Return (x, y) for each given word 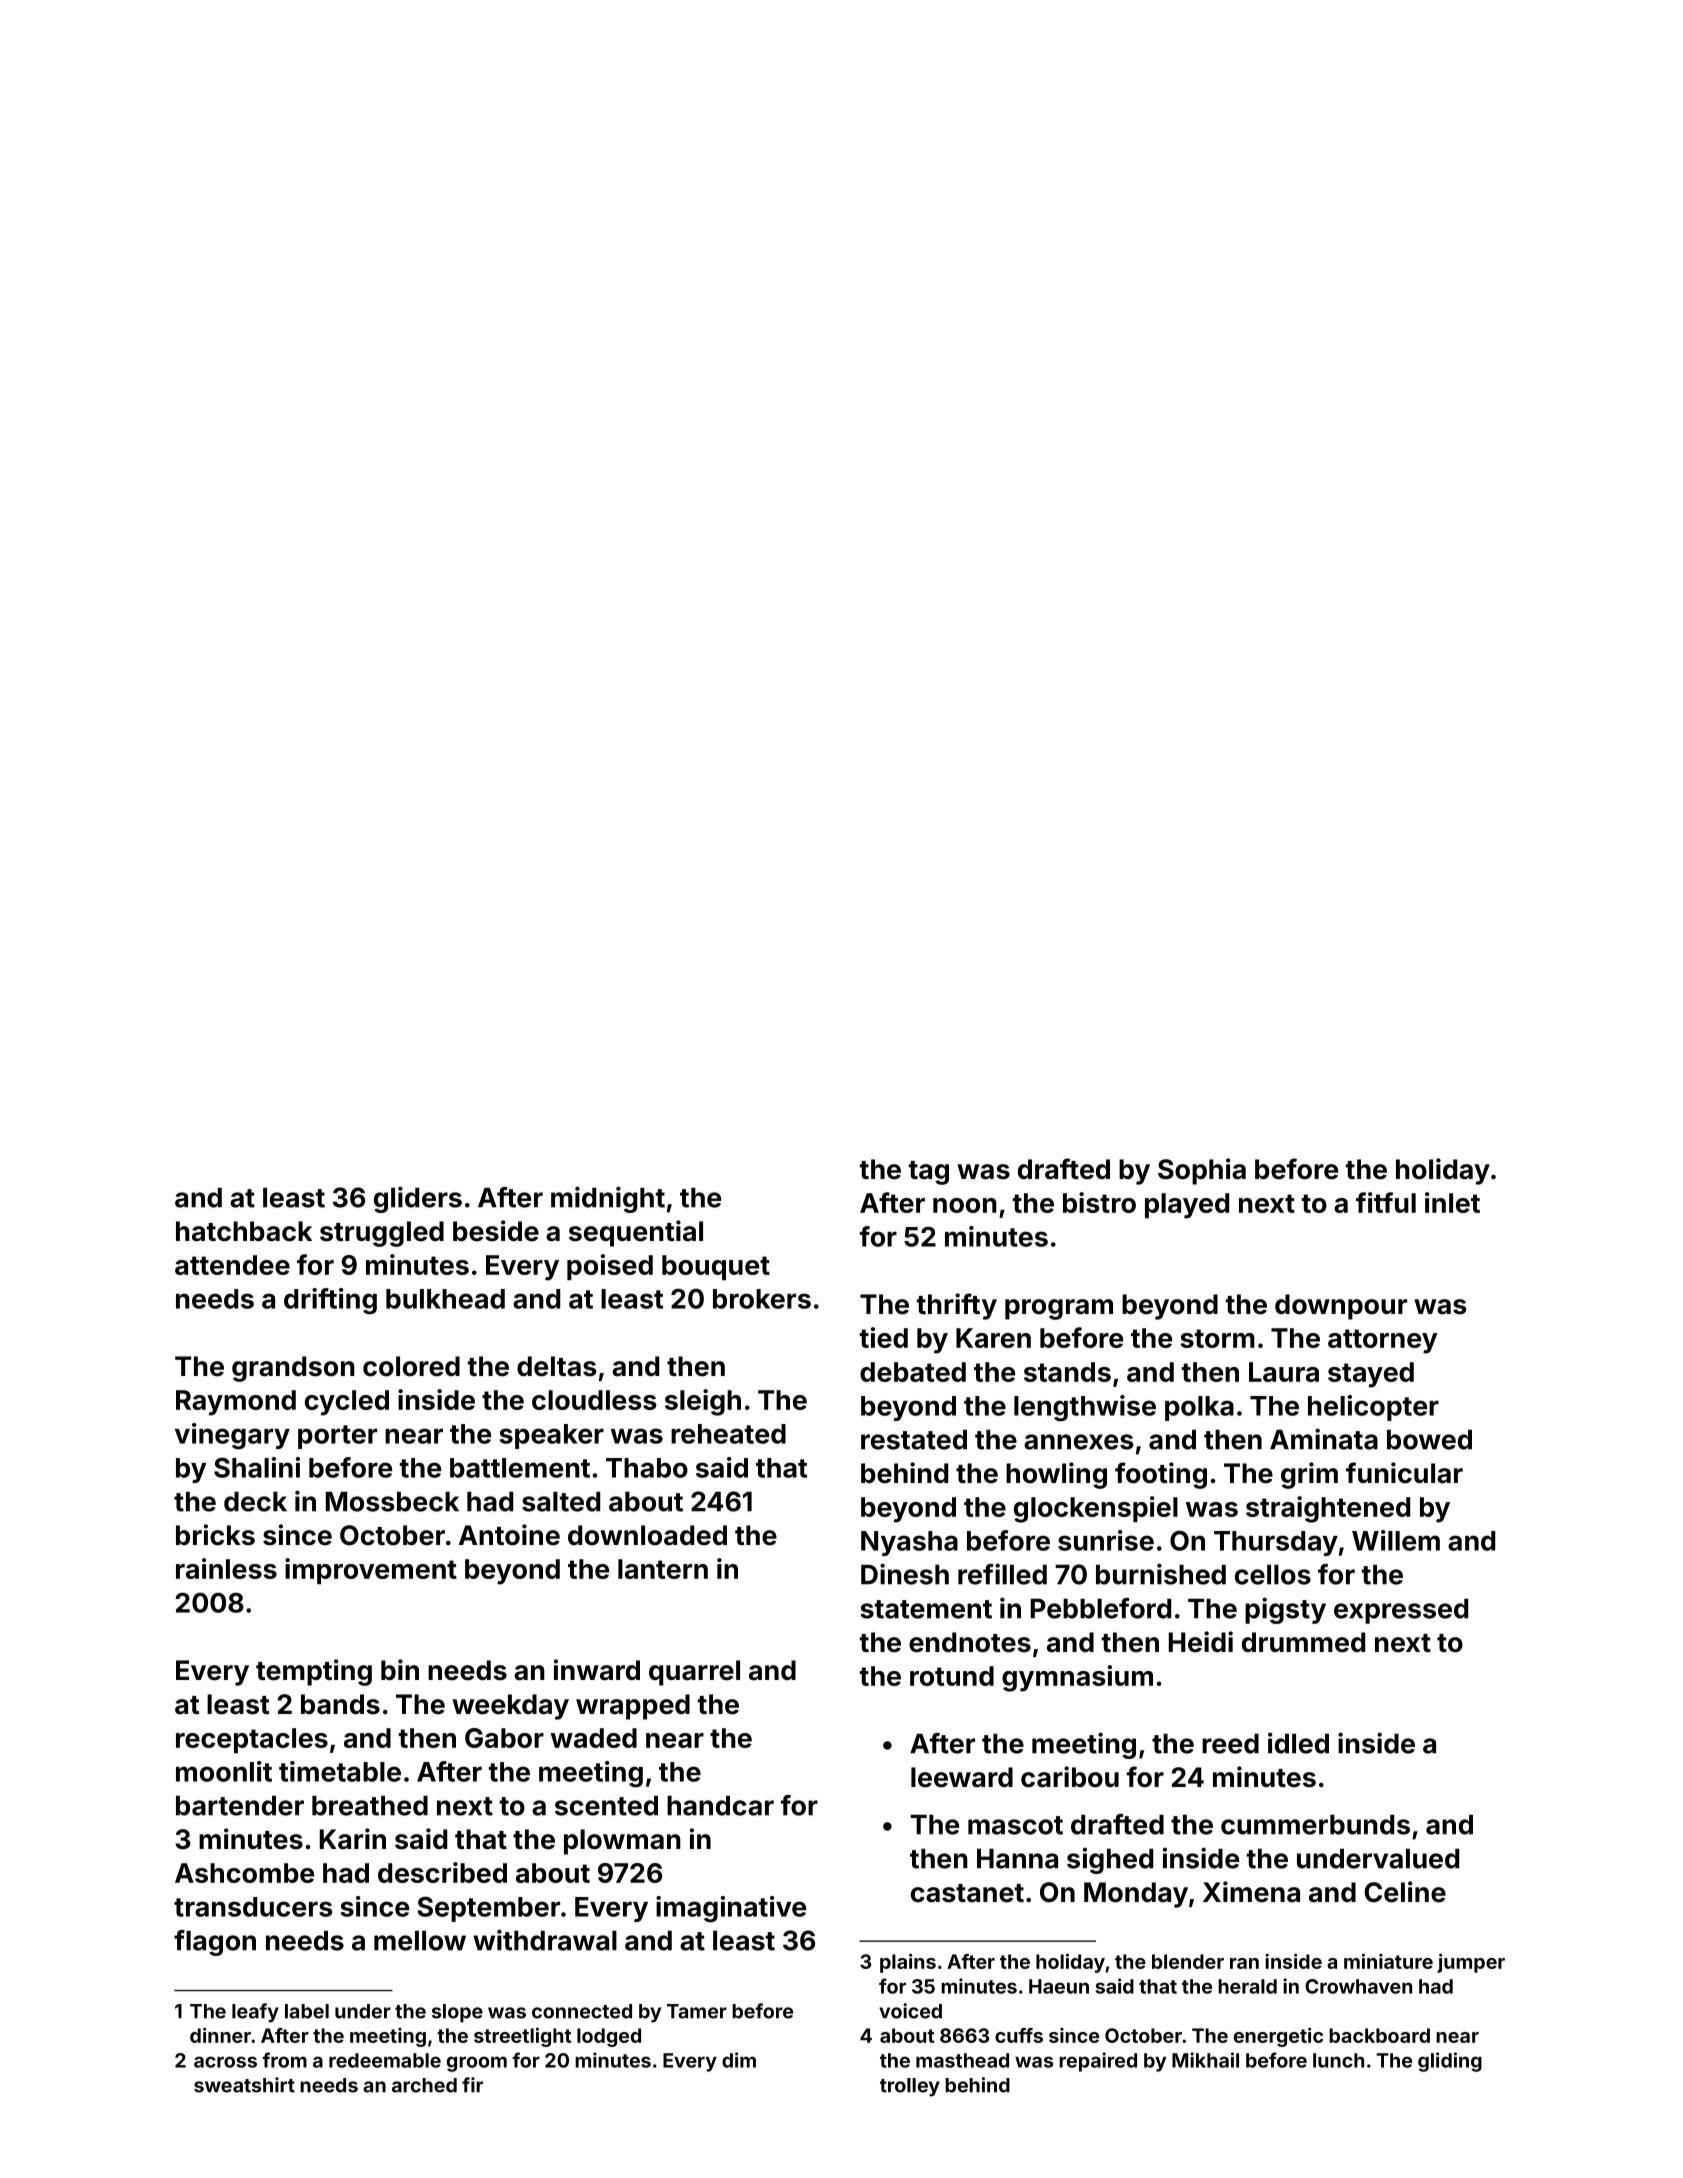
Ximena (1251, 1892)
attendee (232, 1265)
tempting (314, 1672)
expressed (1401, 1611)
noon (965, 1205)
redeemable (385, 2060)
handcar (720, 1805)
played (1187, 1206)
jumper (1471, 1963)
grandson (293, 1369)
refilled (1002, 1574)
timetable (340, 1771)
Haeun (1059, 1986)
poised (610, 1267)
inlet (1452, 1202)
